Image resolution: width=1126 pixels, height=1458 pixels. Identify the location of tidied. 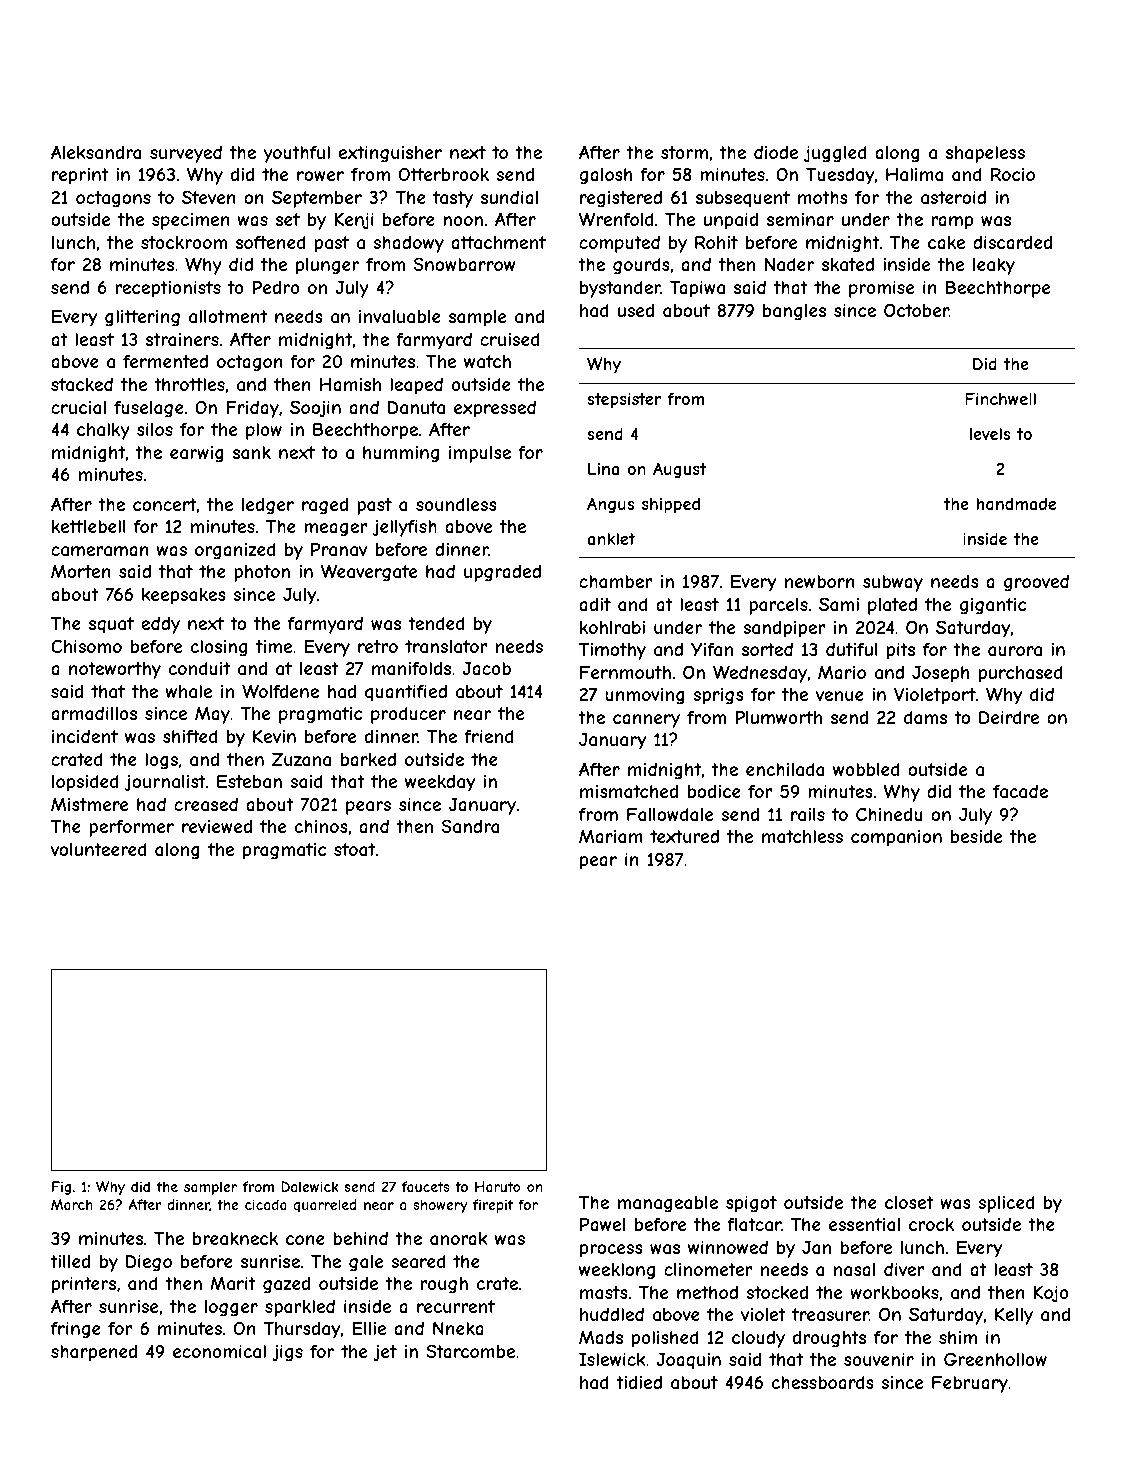
(639, 1382).
